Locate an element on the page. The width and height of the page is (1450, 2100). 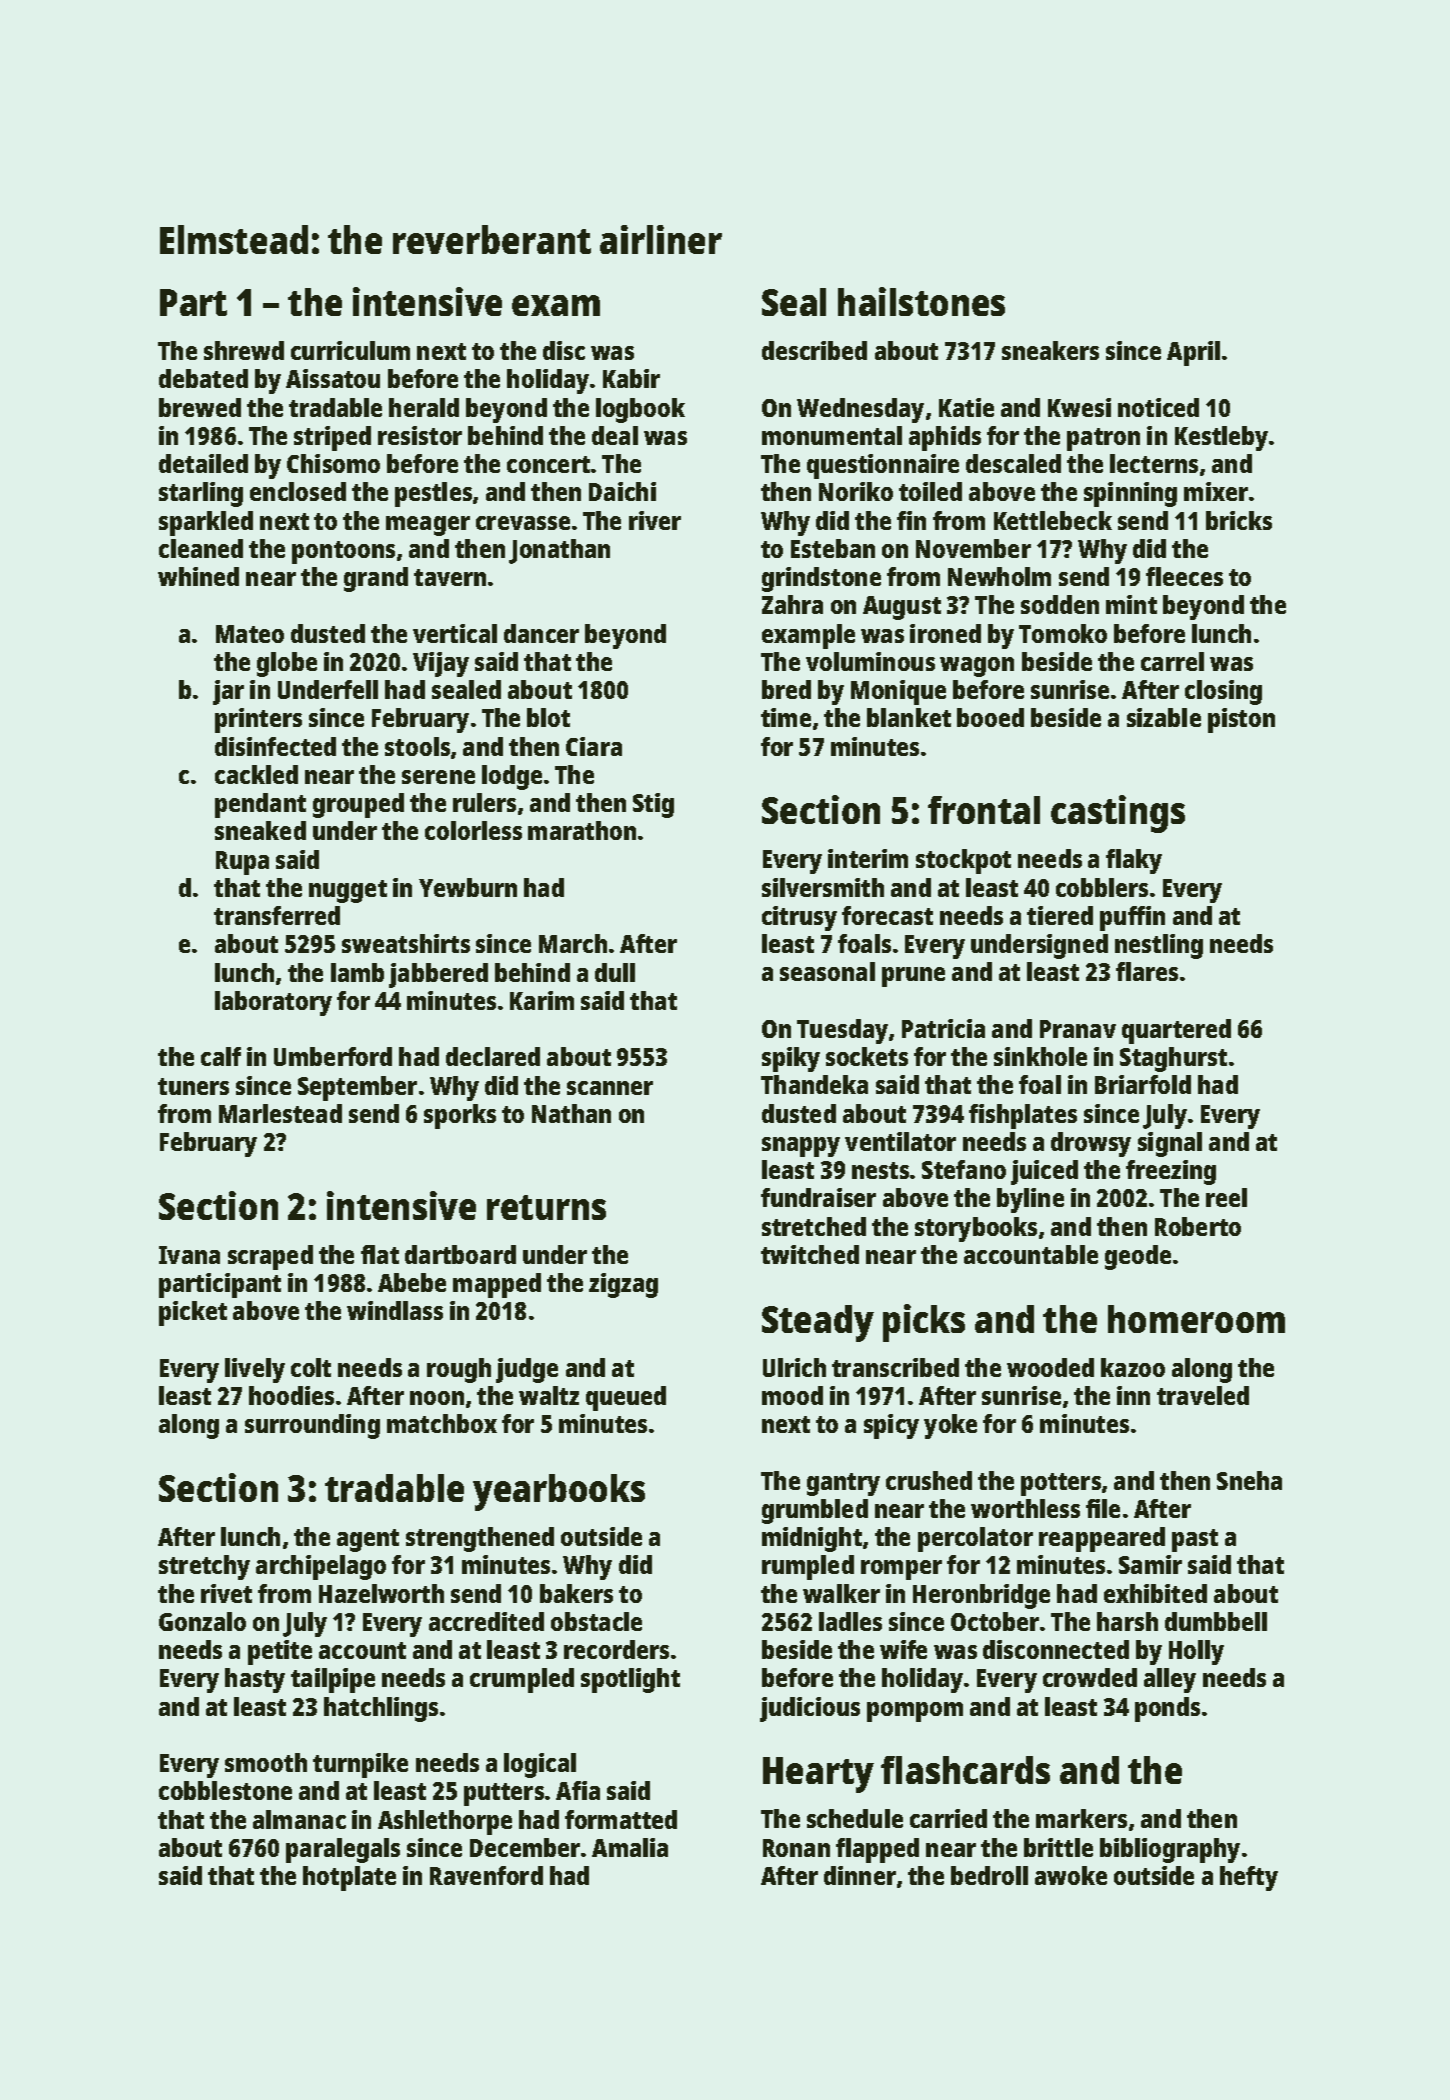
midnight is located at coordinates (812, 1539).
